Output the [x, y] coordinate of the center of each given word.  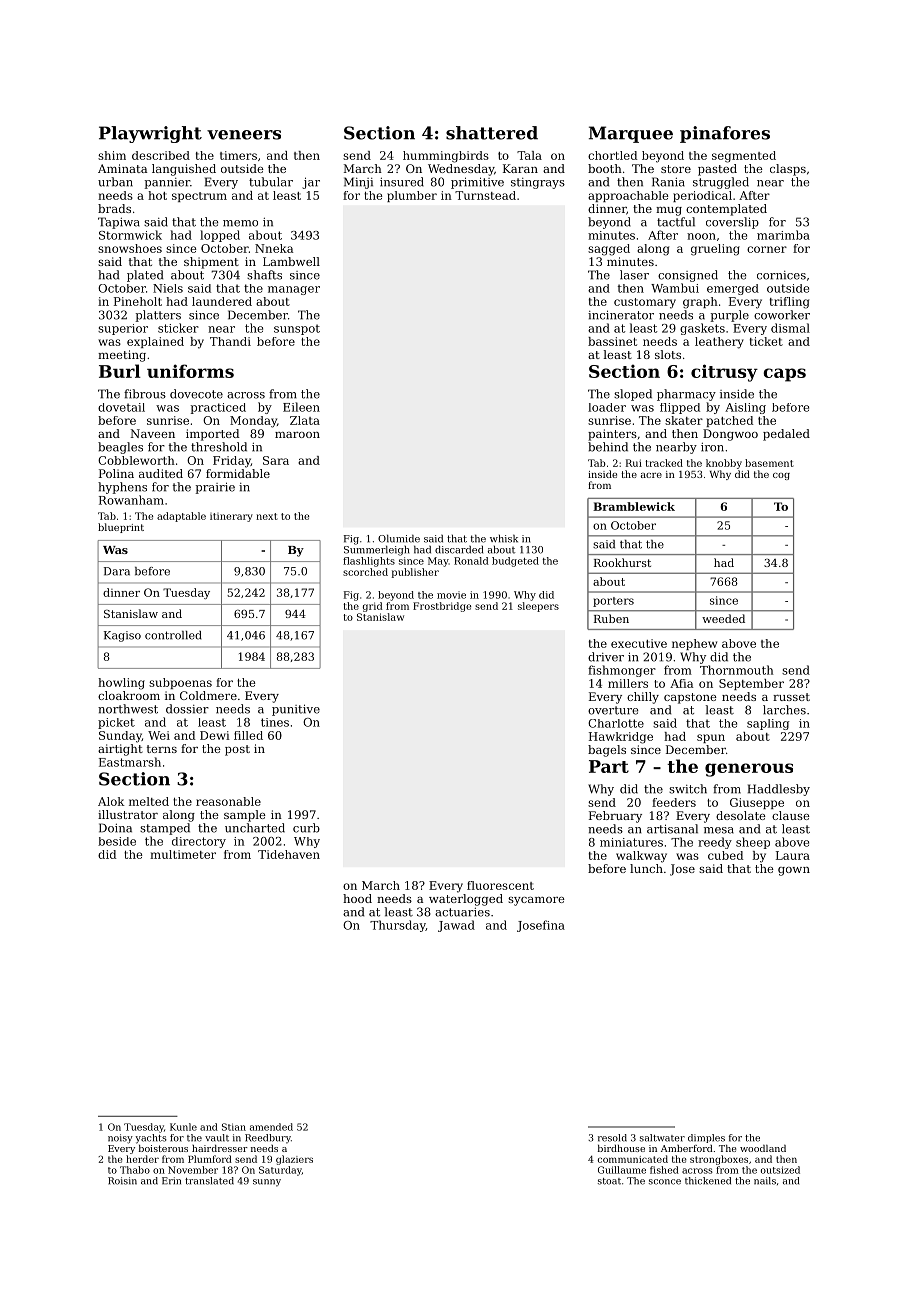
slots [668, 354]
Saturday [280, 1171]
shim [112, 155]
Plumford [210, 1159]
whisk [504, 538]
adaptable [181, 517]
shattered [492, 133]
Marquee [631, 134]
